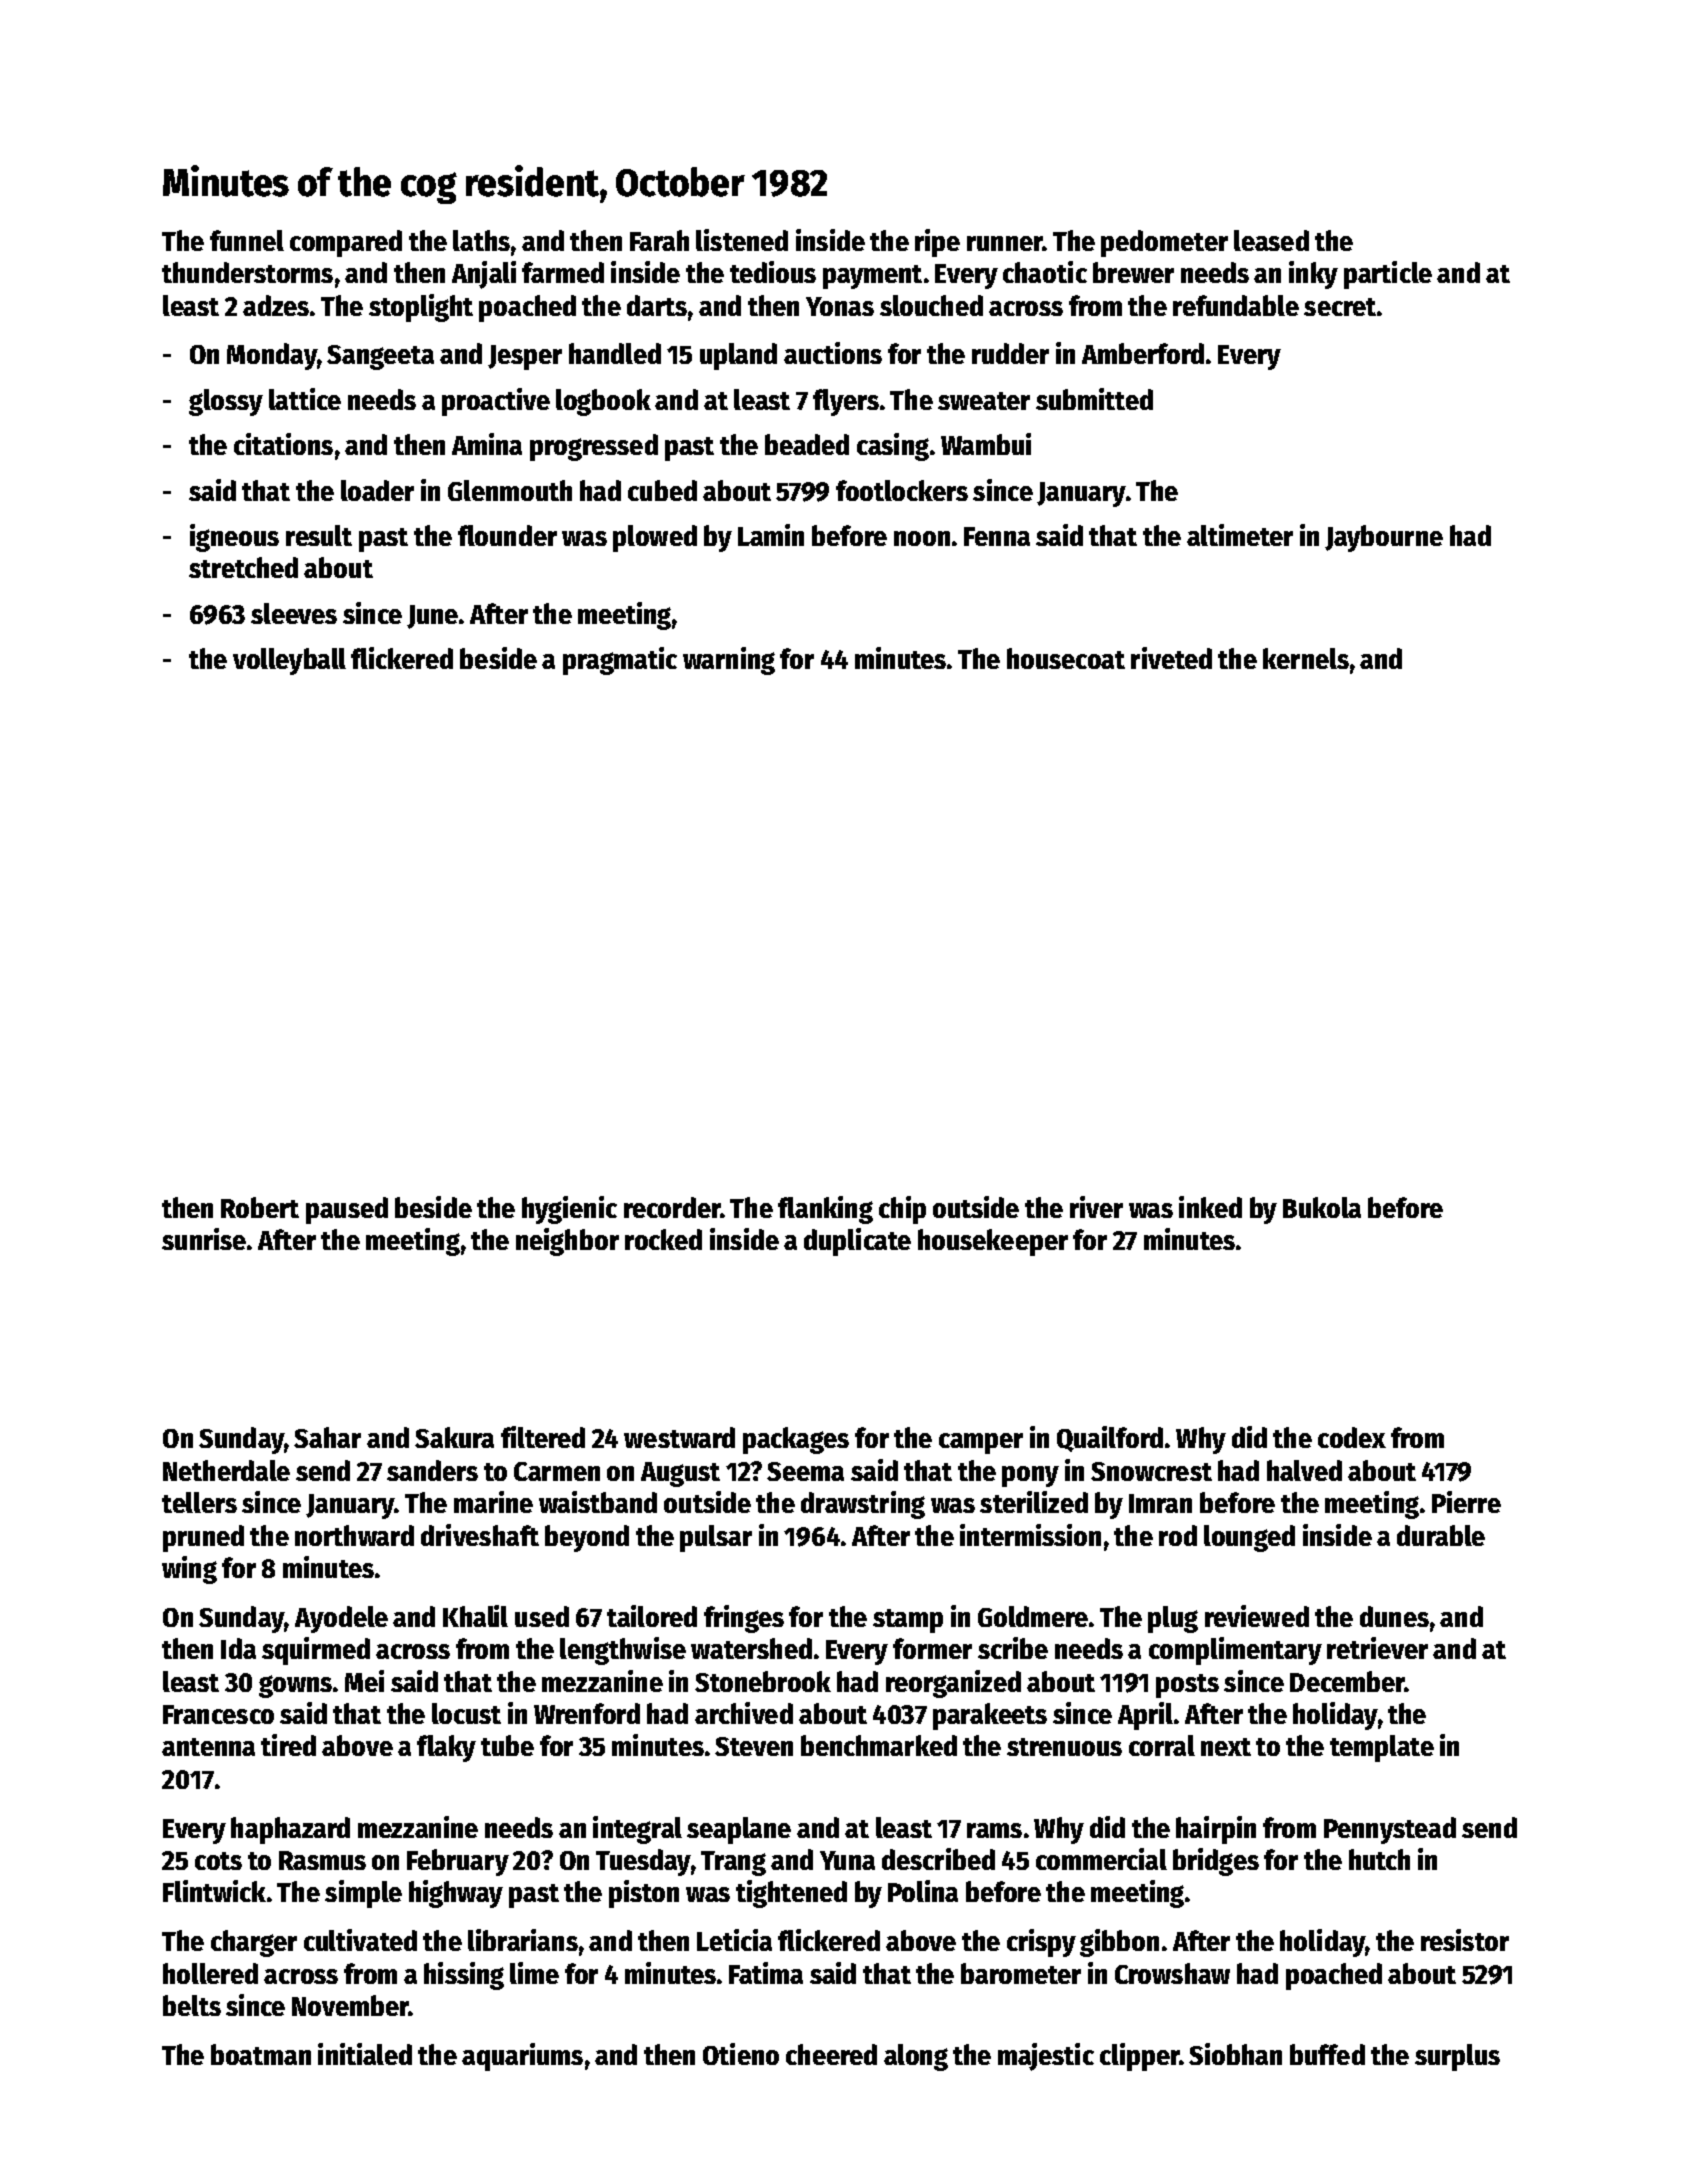 This image has width=1683, height=2178. Describe the element at coordinates (742, 240) in the image. I see `listened` at that location.
